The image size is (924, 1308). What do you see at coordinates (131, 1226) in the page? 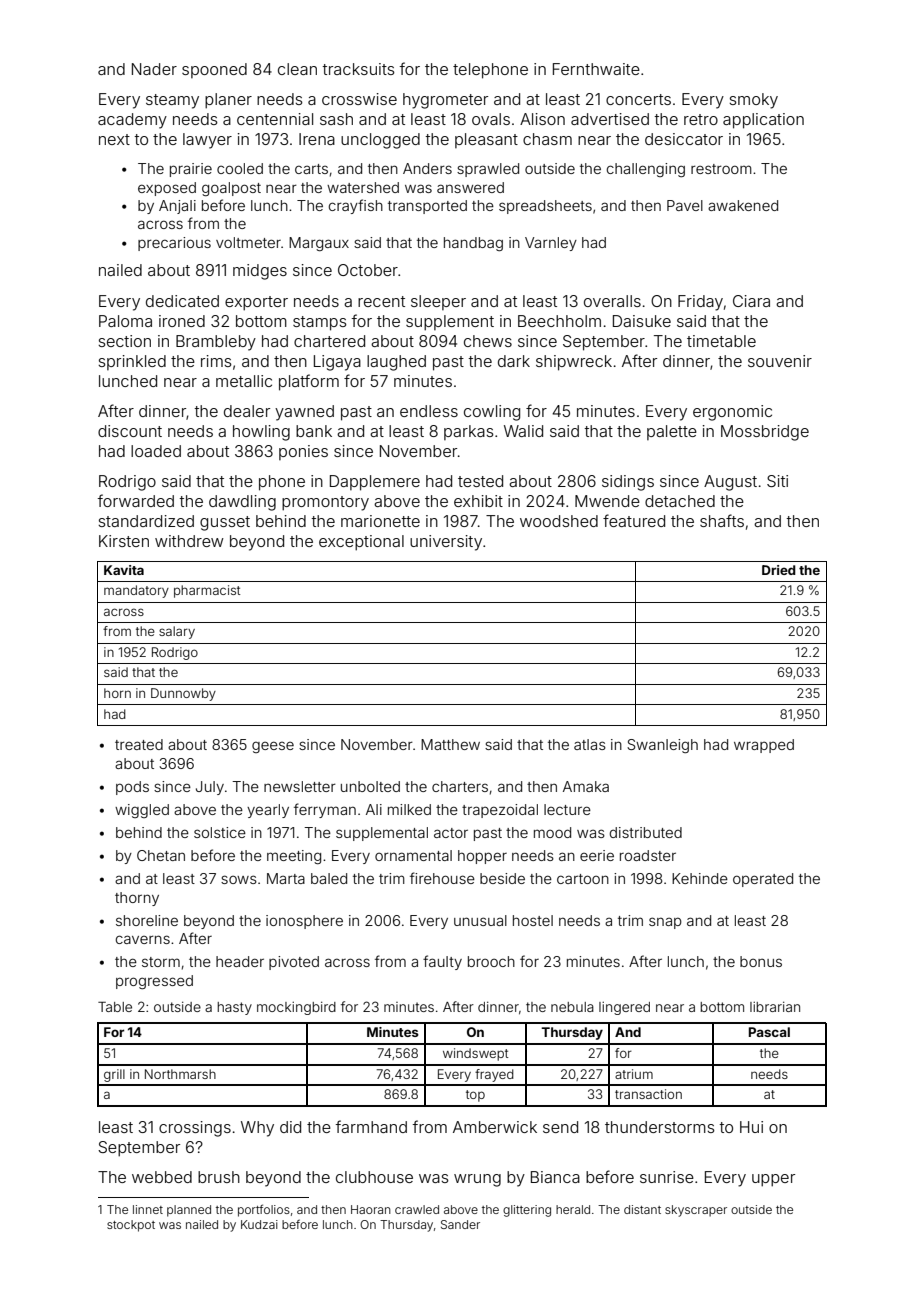
I see `stockpot` at bounding box center [131, 1226].
